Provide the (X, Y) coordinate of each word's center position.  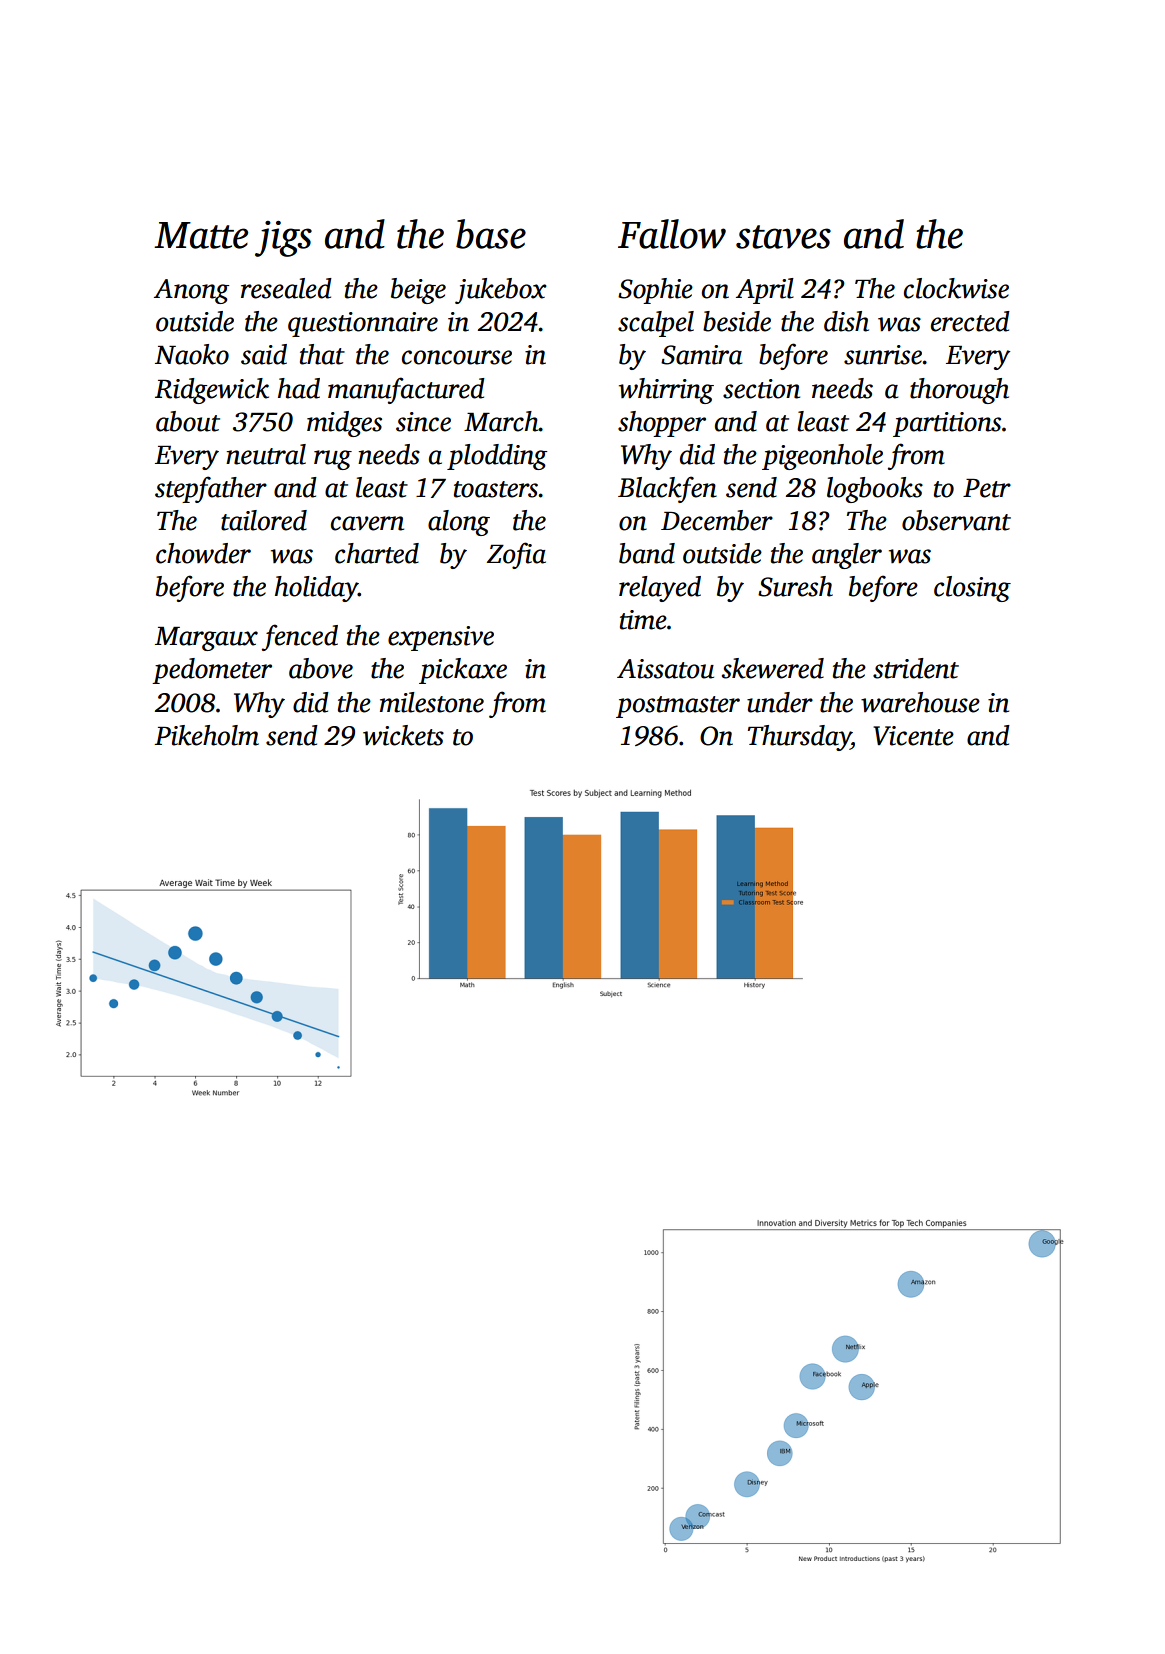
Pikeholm (207, 735)
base (491, 234)
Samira (701, 355)
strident (916, 668)
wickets (403, 735)
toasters (496, 489)
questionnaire (363, 324)
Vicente (913, 736)
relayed (660, 589)
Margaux (206, 639)
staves (783, 237)
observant (956, 520)
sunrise (883, 355)
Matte (201, 235)
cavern (367, 523)
